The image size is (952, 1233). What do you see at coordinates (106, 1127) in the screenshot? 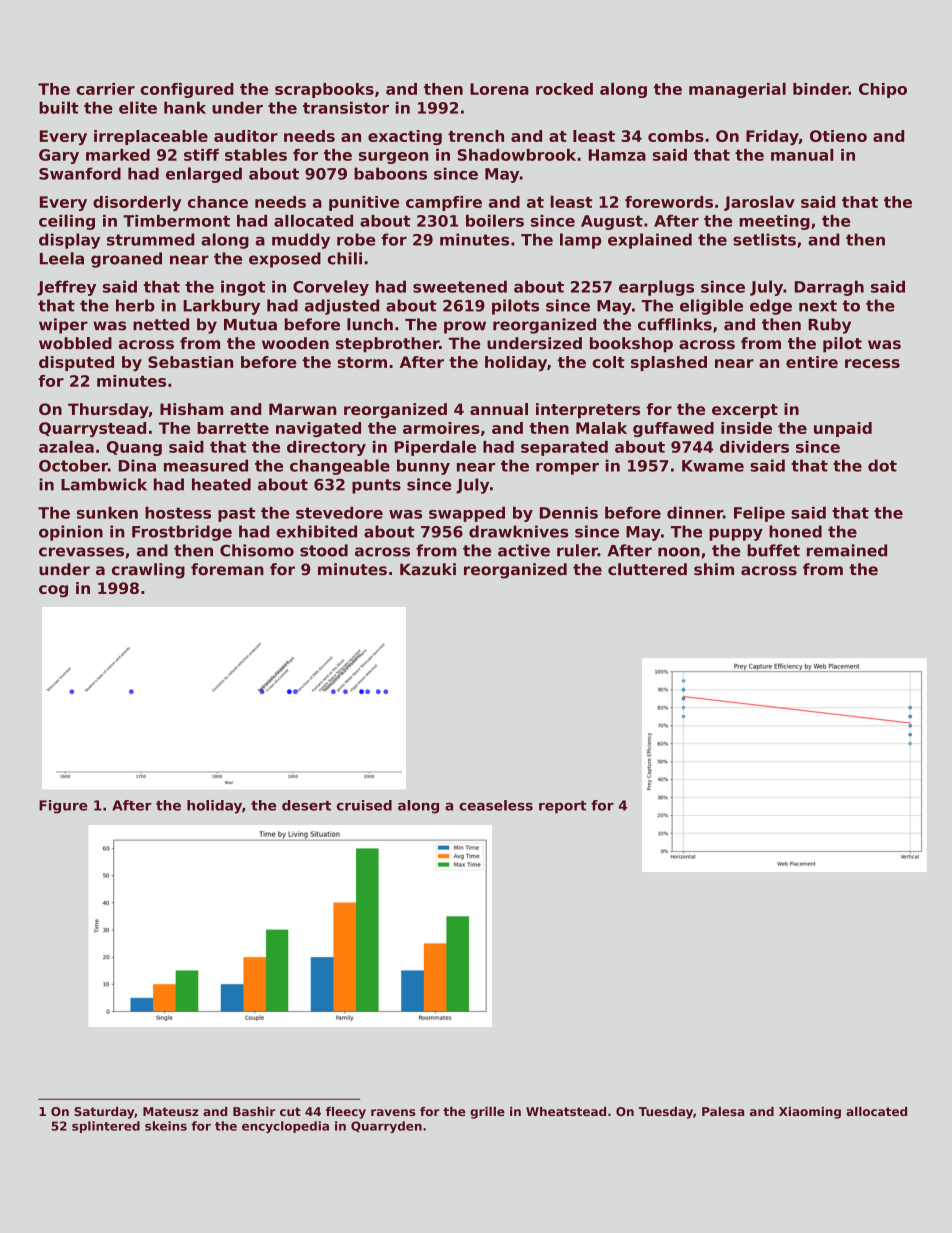
I see `splintered` at bounding box center [106, 1127].
